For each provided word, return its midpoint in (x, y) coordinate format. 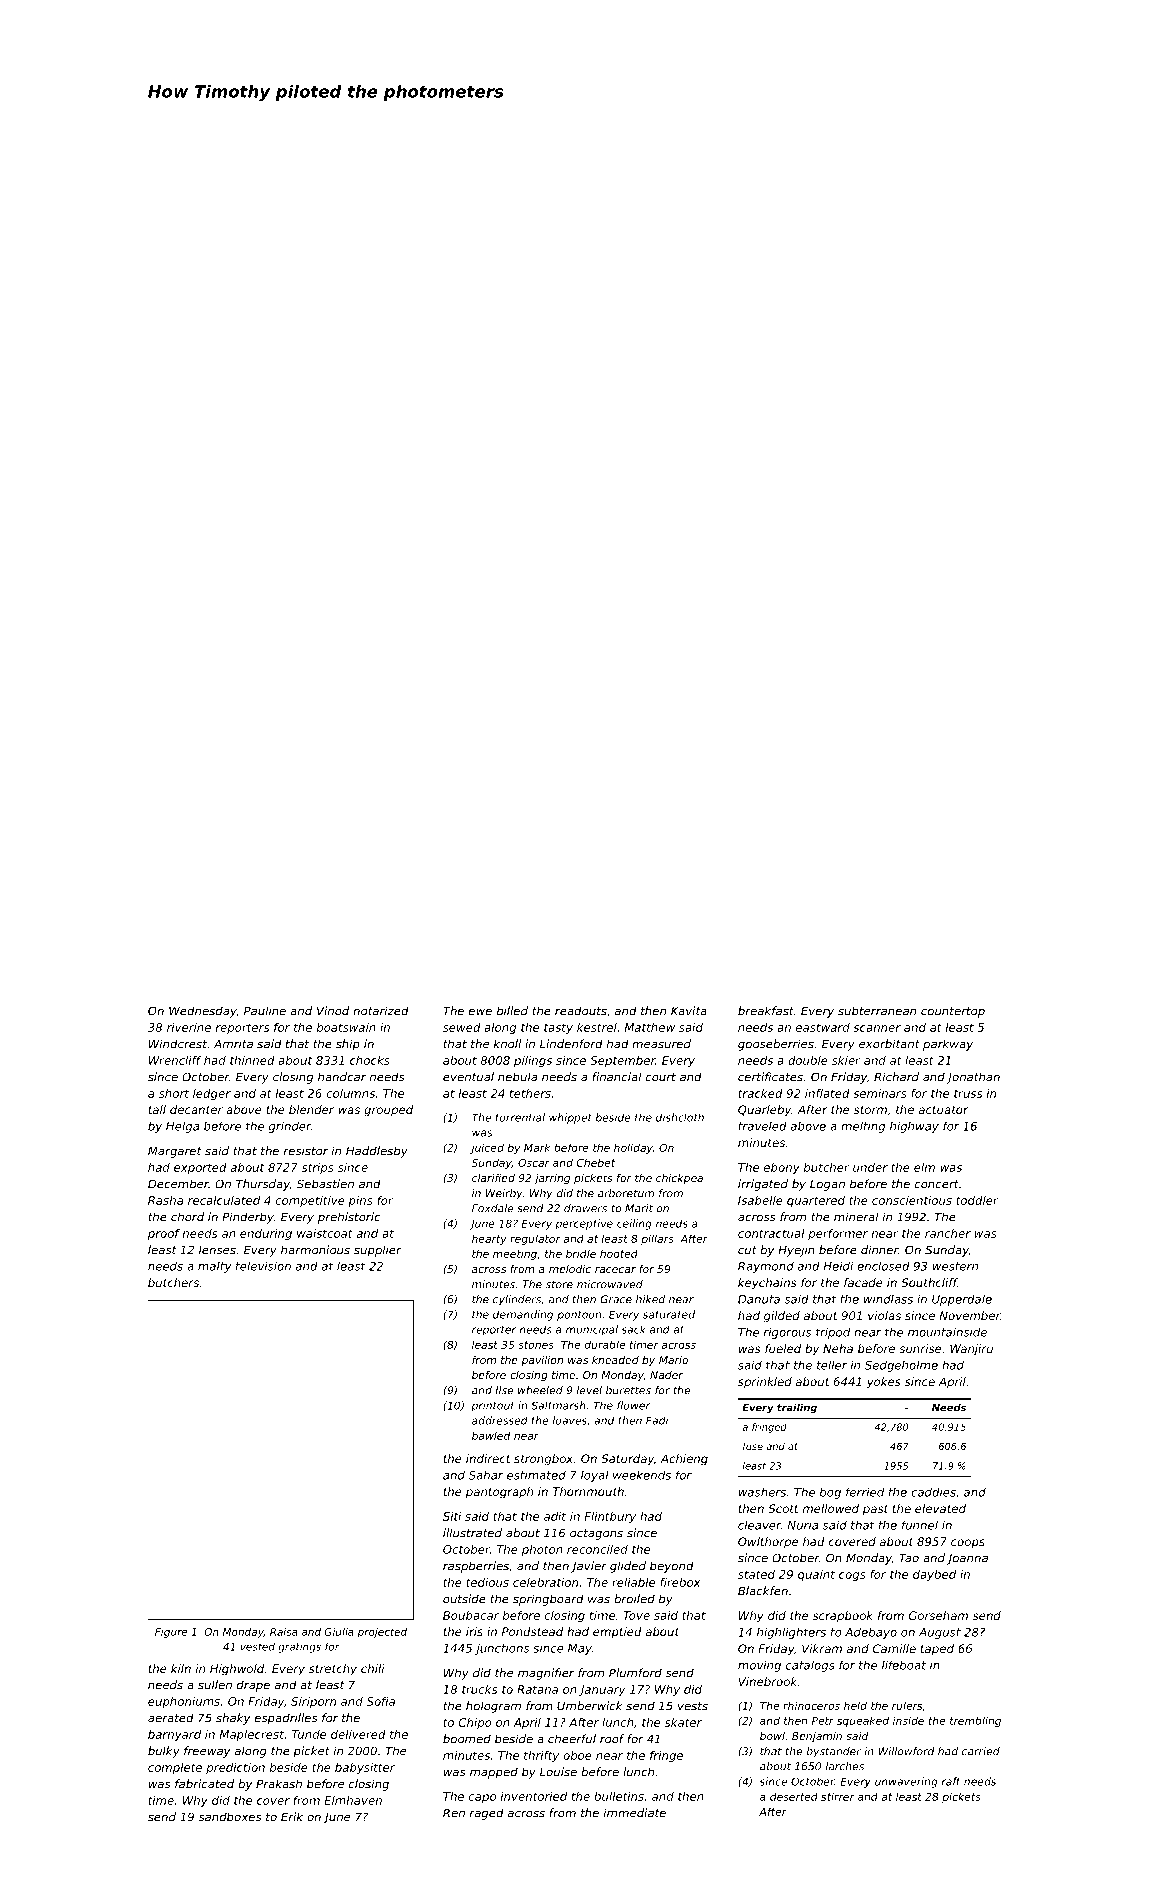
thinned (252, 1060)
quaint (816, 1575)
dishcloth (680, 1117)
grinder (290, 1127)
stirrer (838, 1796)
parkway (948, 1045)
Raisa (284, 1632)
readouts (581, 1011)
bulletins (619, 1796)
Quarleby (764, 1111)
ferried (865, 1492)
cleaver (759, 1525)
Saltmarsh (558, 1405)
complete (175, 1768)
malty (215, 1267)
